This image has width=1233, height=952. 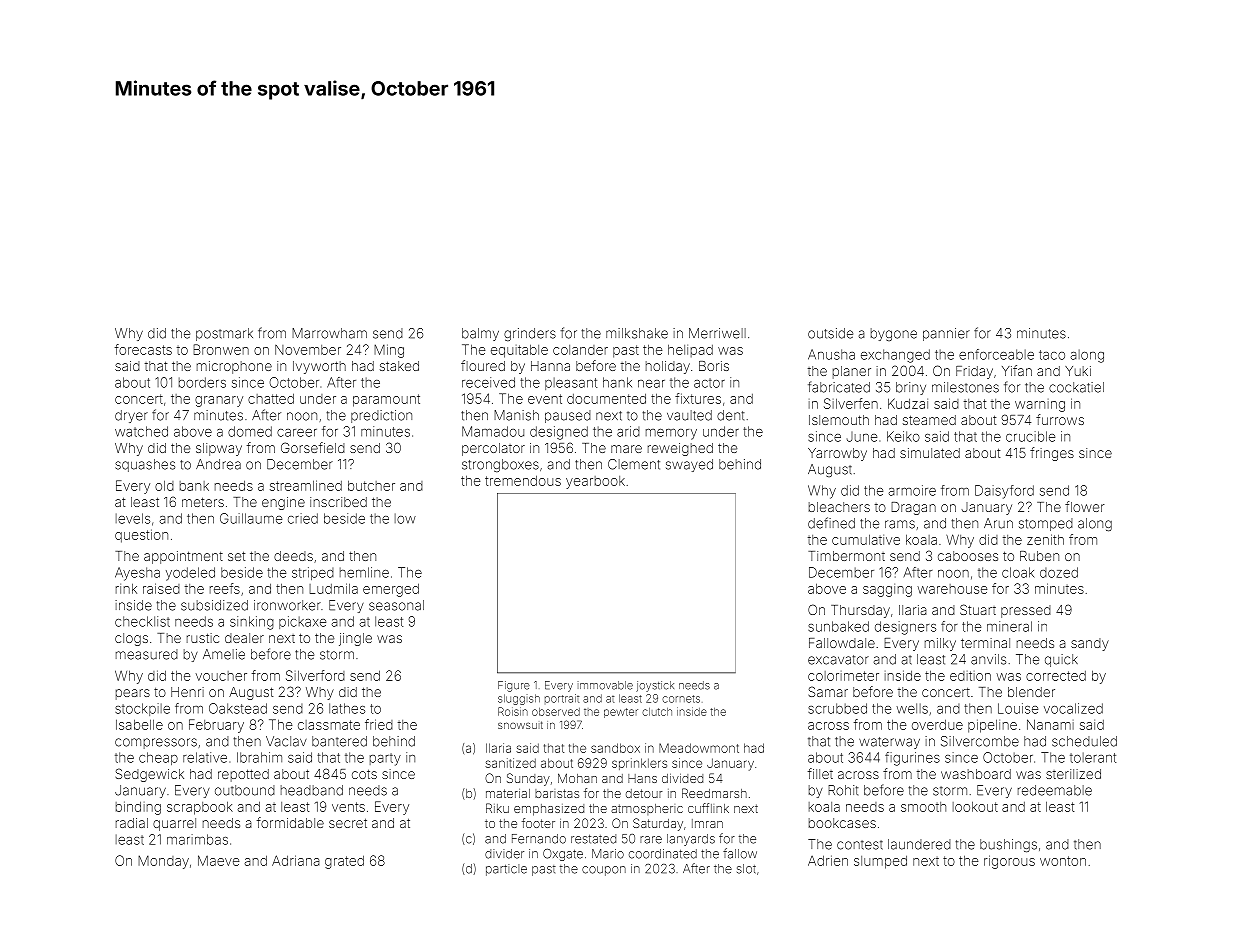 What do you see at coordinates (338, 502) in the image?
I see `inscribed` at bounding box center [338, 502].
